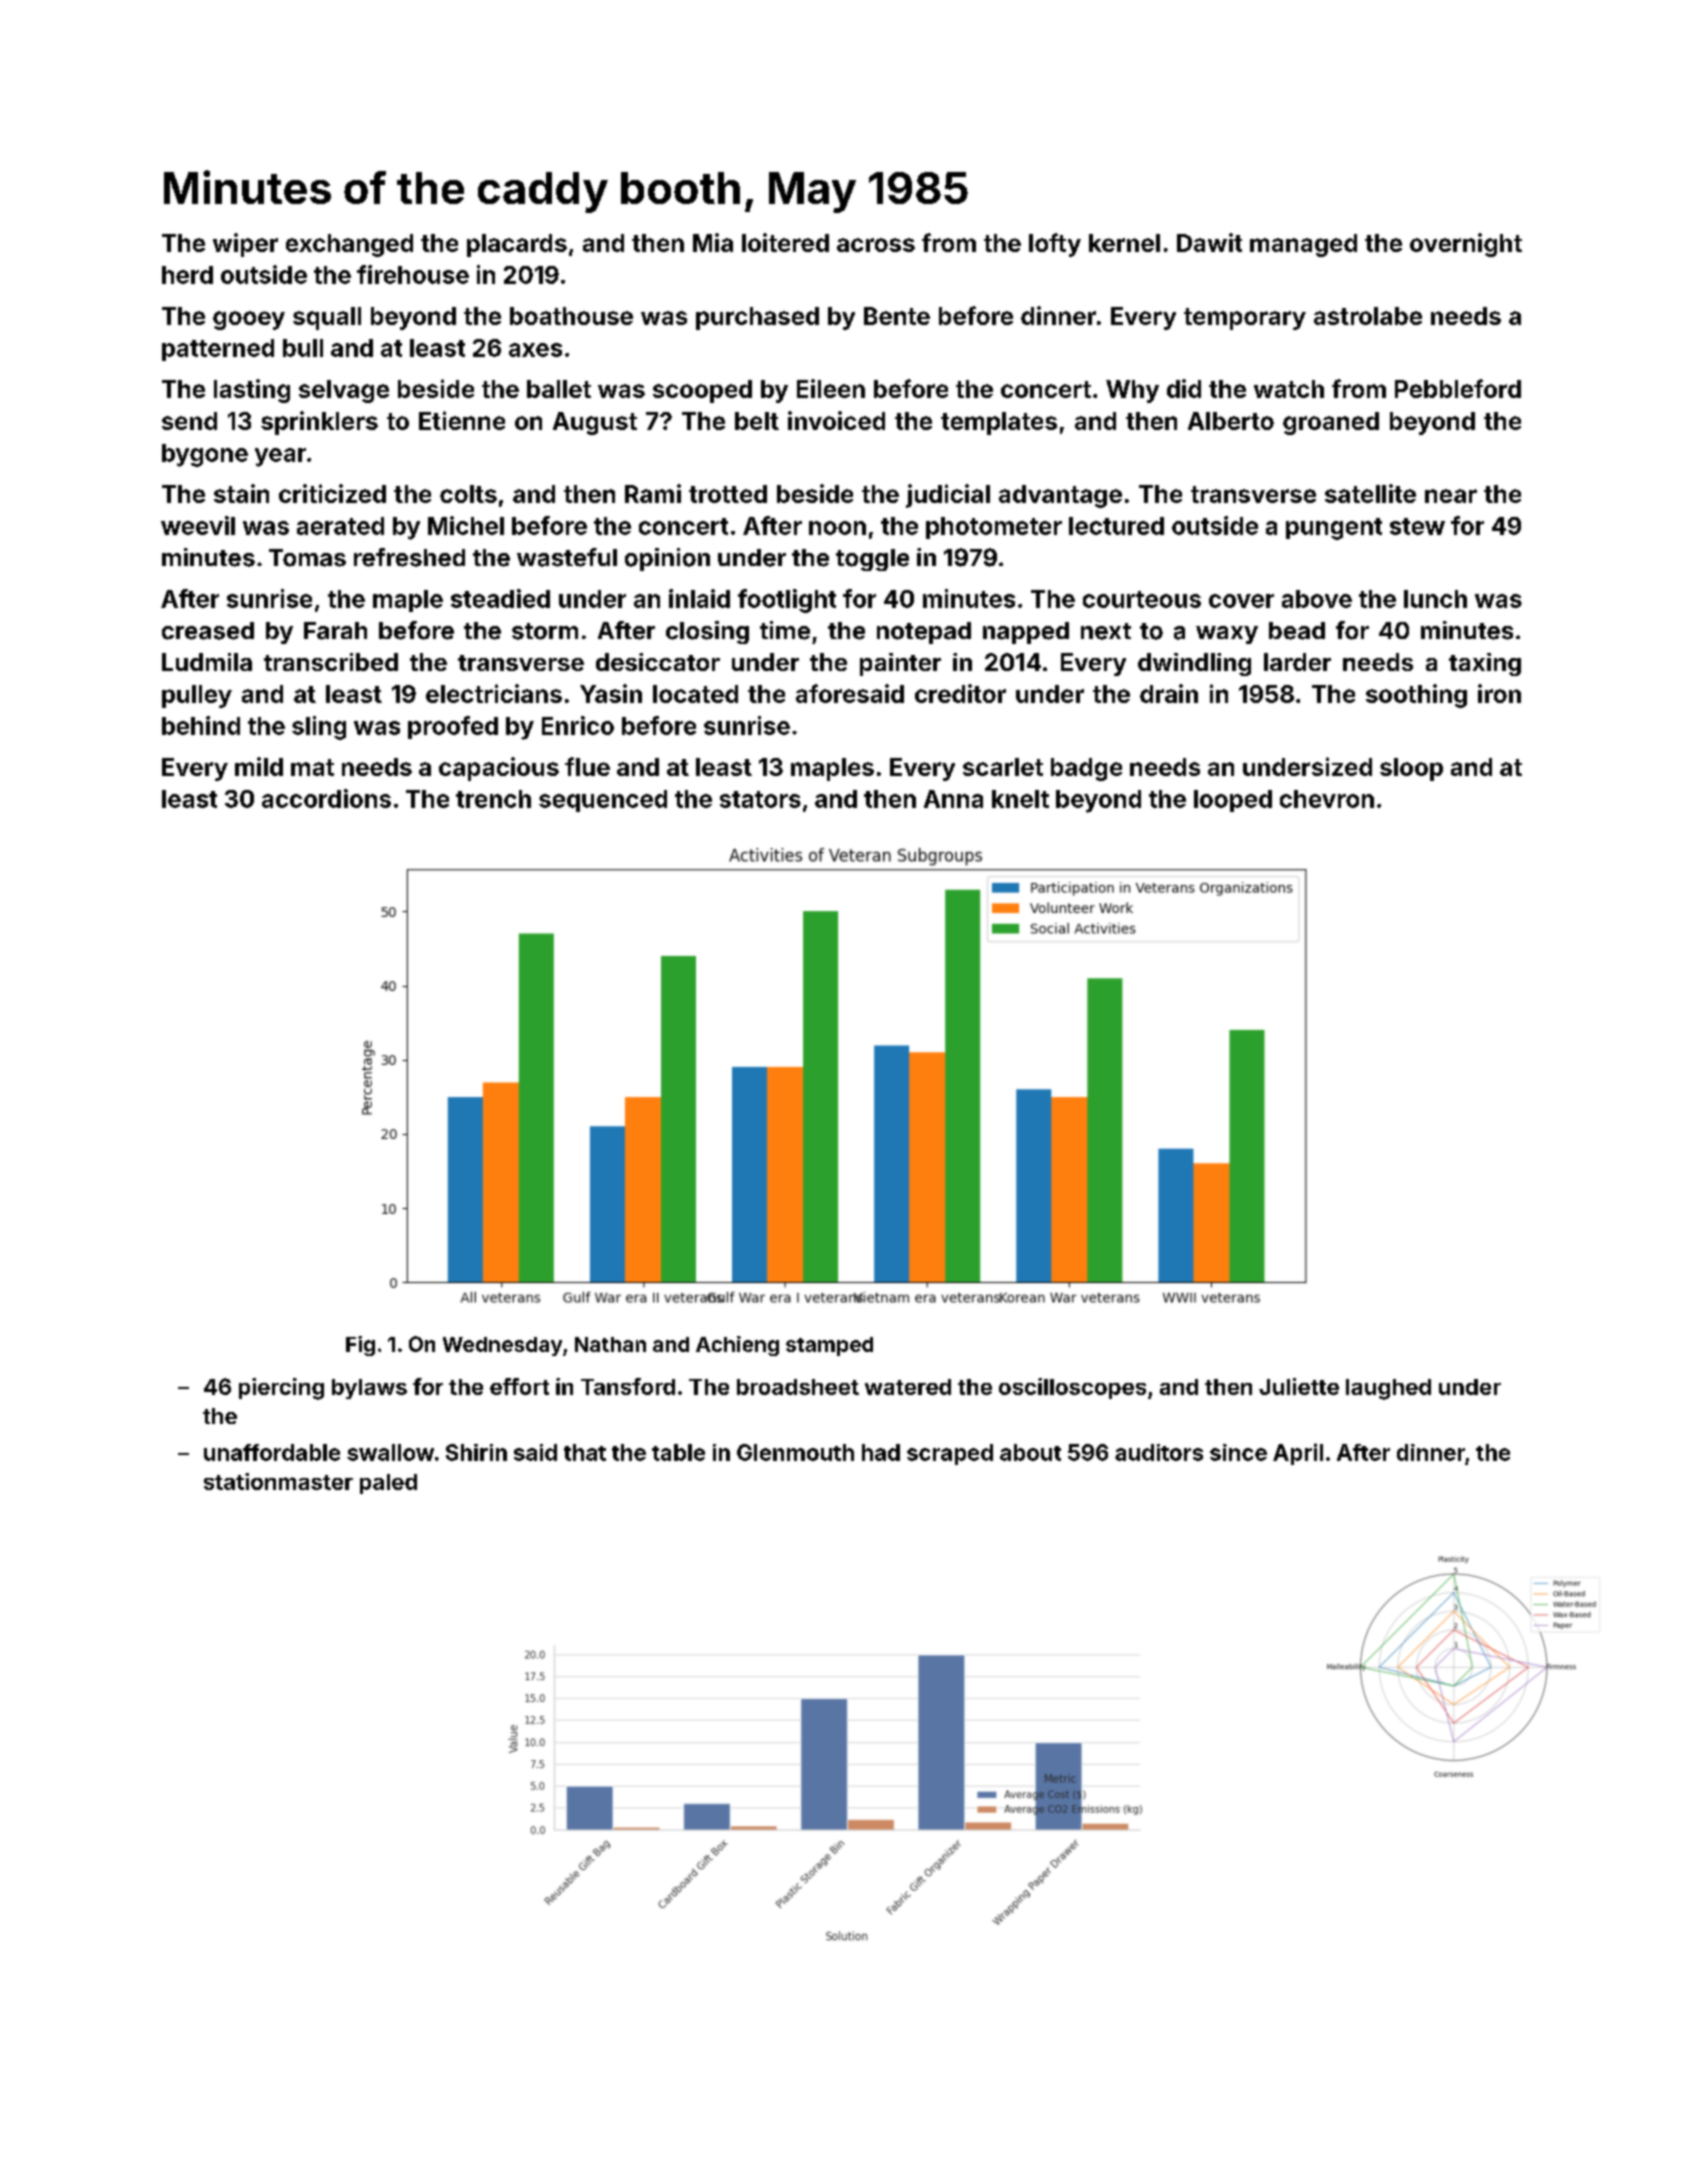 This page has width=1683, height=2178. I want to click on pulley, so click(197, 696).
